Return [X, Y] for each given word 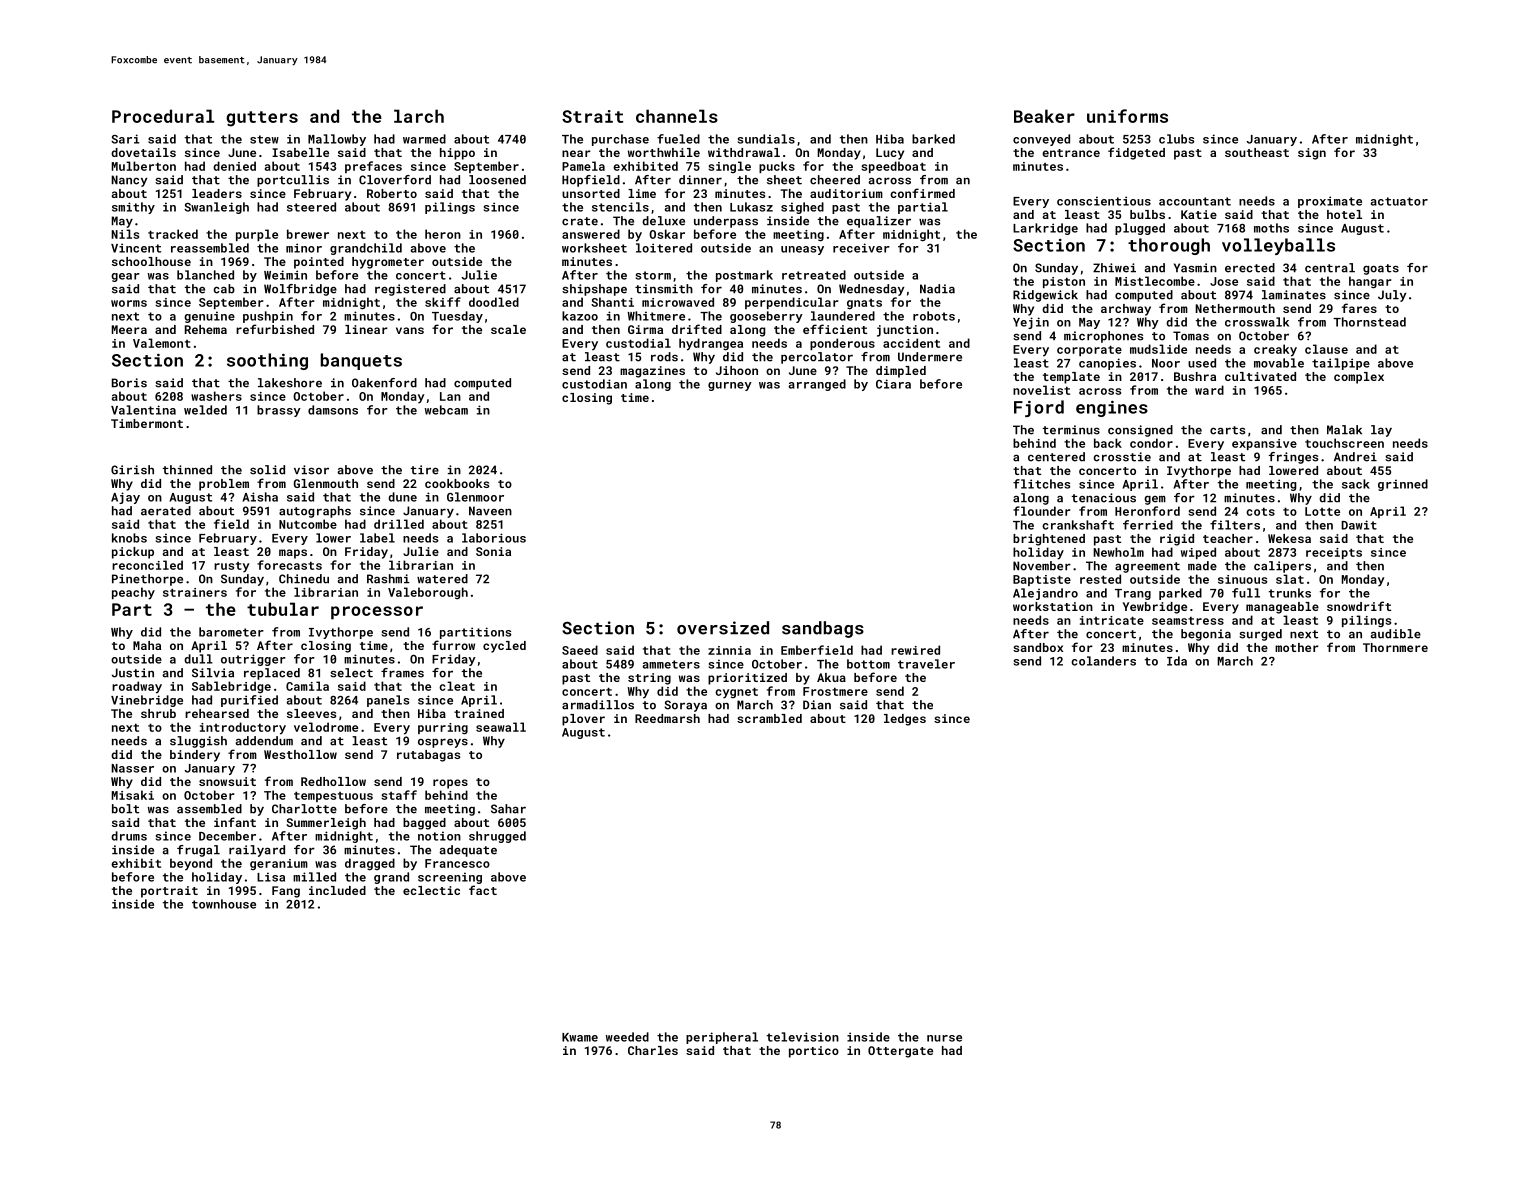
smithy [133, 208]
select [351, 673]
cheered [835, 180]
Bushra [1195, 376]
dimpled [901, 372]
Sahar [508, 809]
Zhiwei [1114, 268]
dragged [370, 864]
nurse [944, 1038]
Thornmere [1395, 647]
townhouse [224, 904]
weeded [627, 1037]
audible [1395, 634]
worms [129, 303]
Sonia [493, 551]
